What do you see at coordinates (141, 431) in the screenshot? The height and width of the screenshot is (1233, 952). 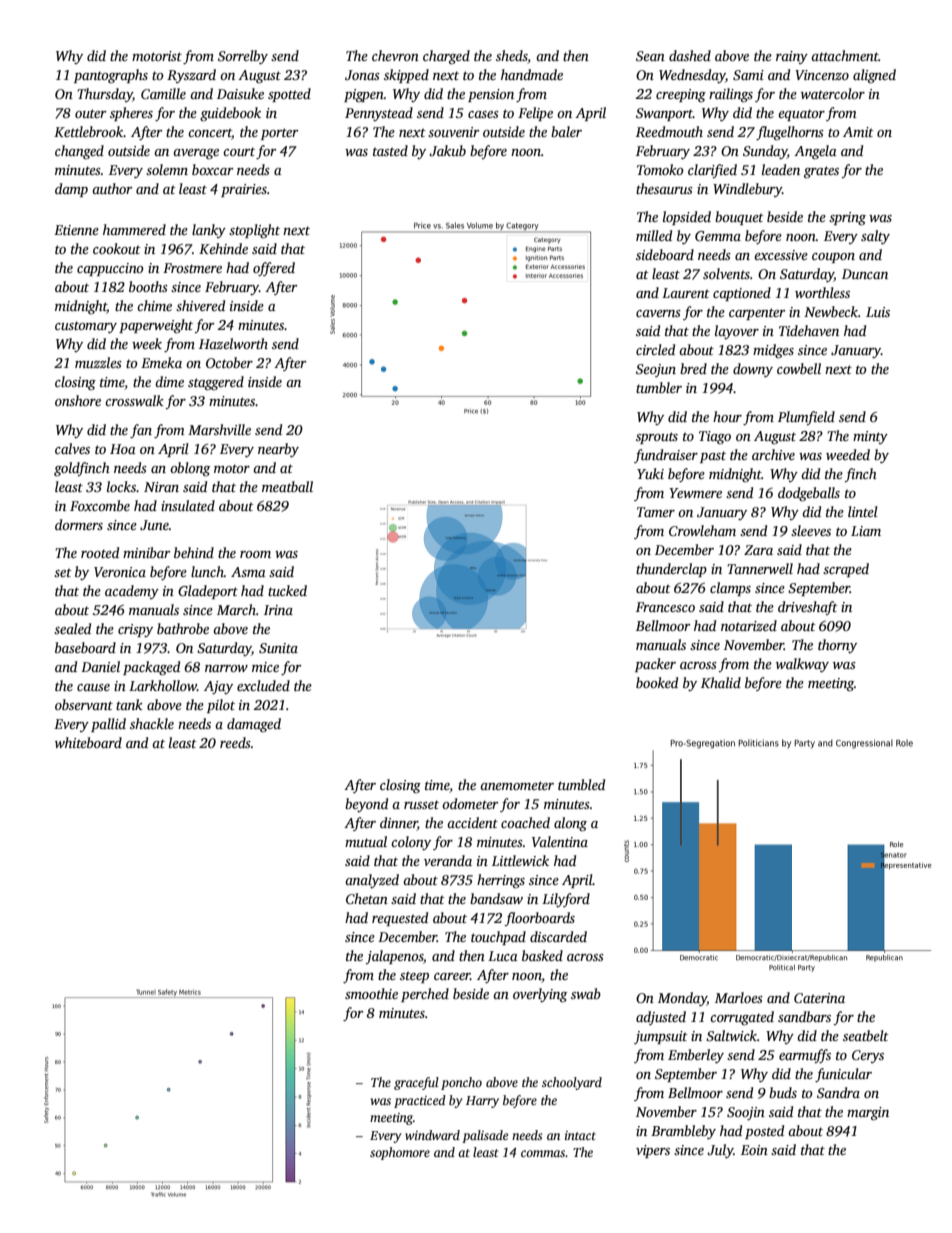 I see `fan` at bounding box center [141, 431].
